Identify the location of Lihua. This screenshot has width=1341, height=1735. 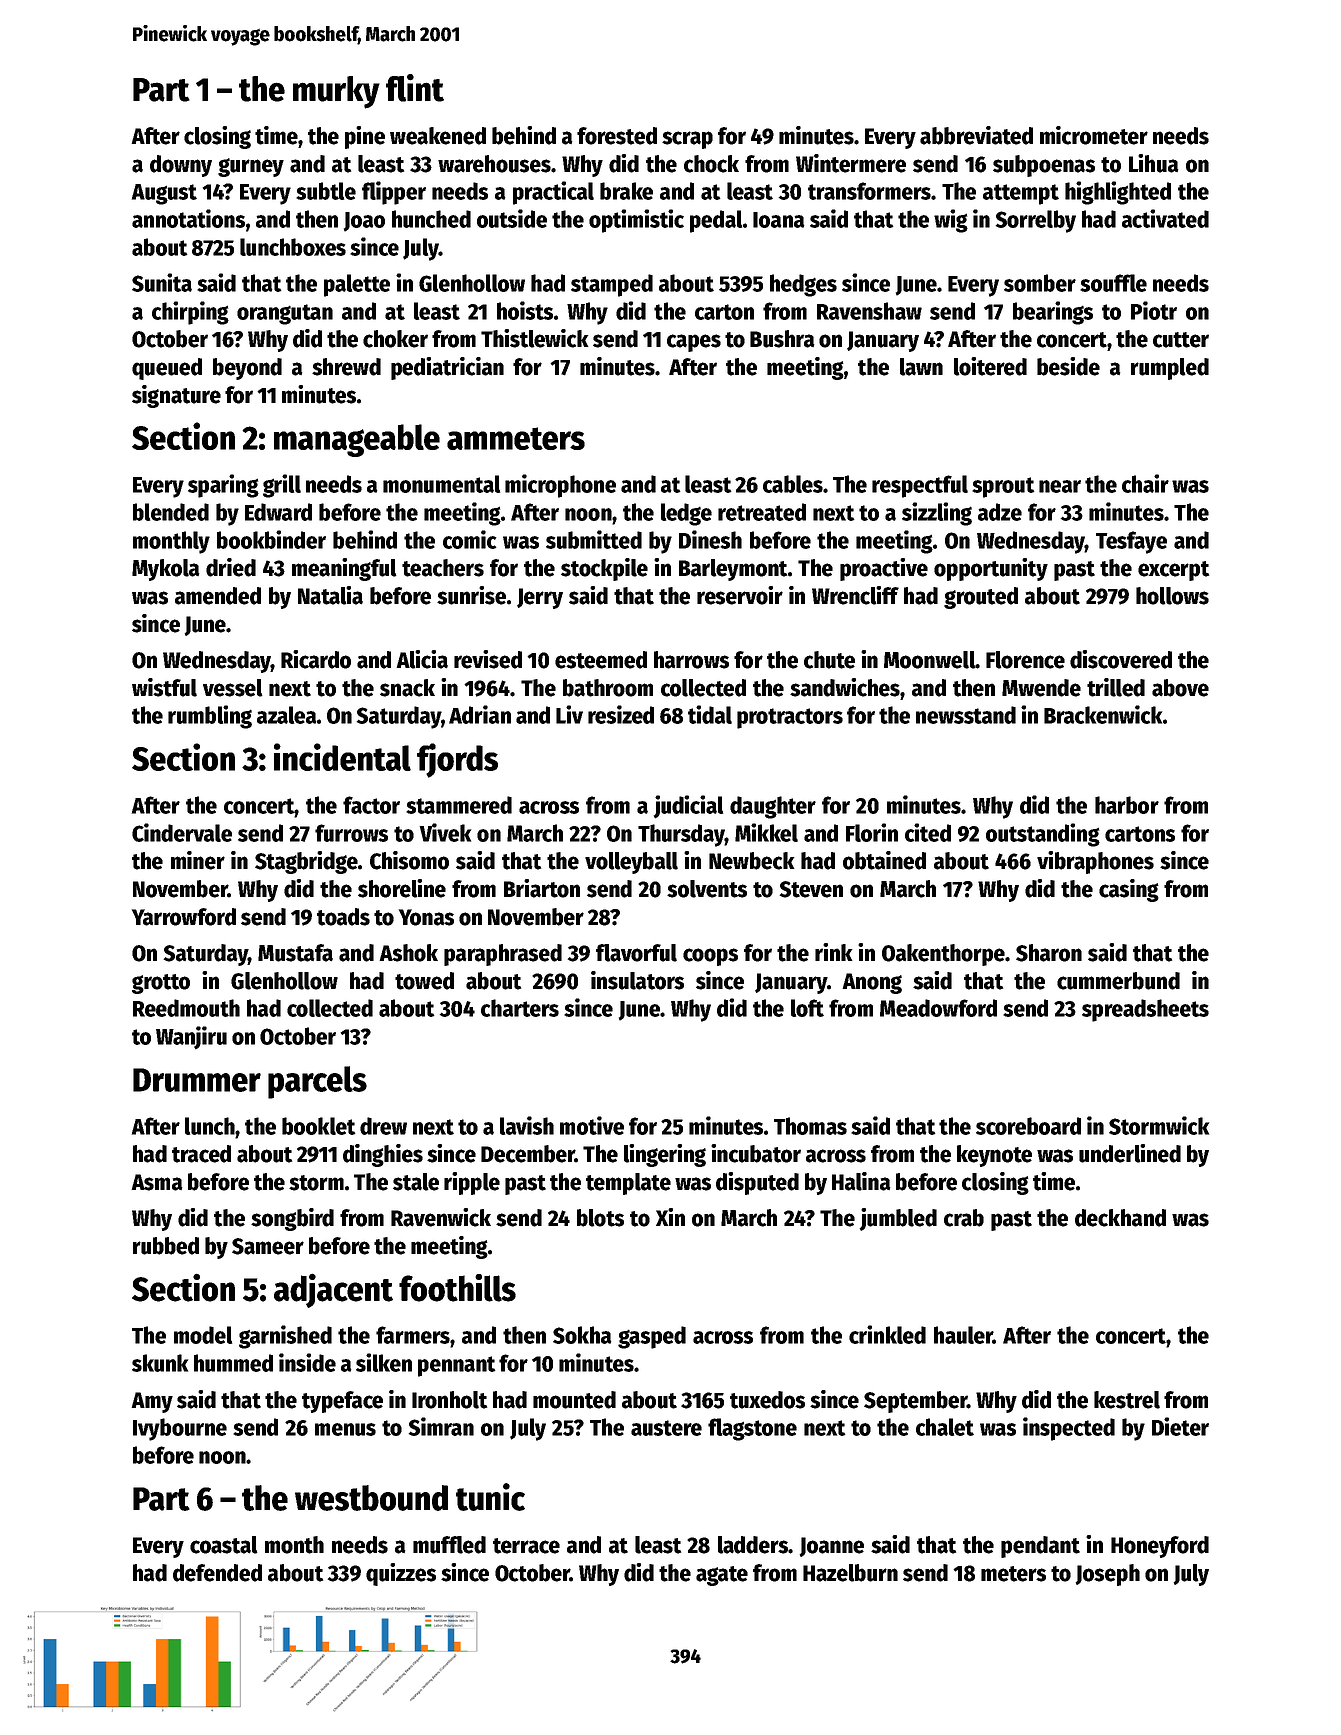
(1154, 163).
